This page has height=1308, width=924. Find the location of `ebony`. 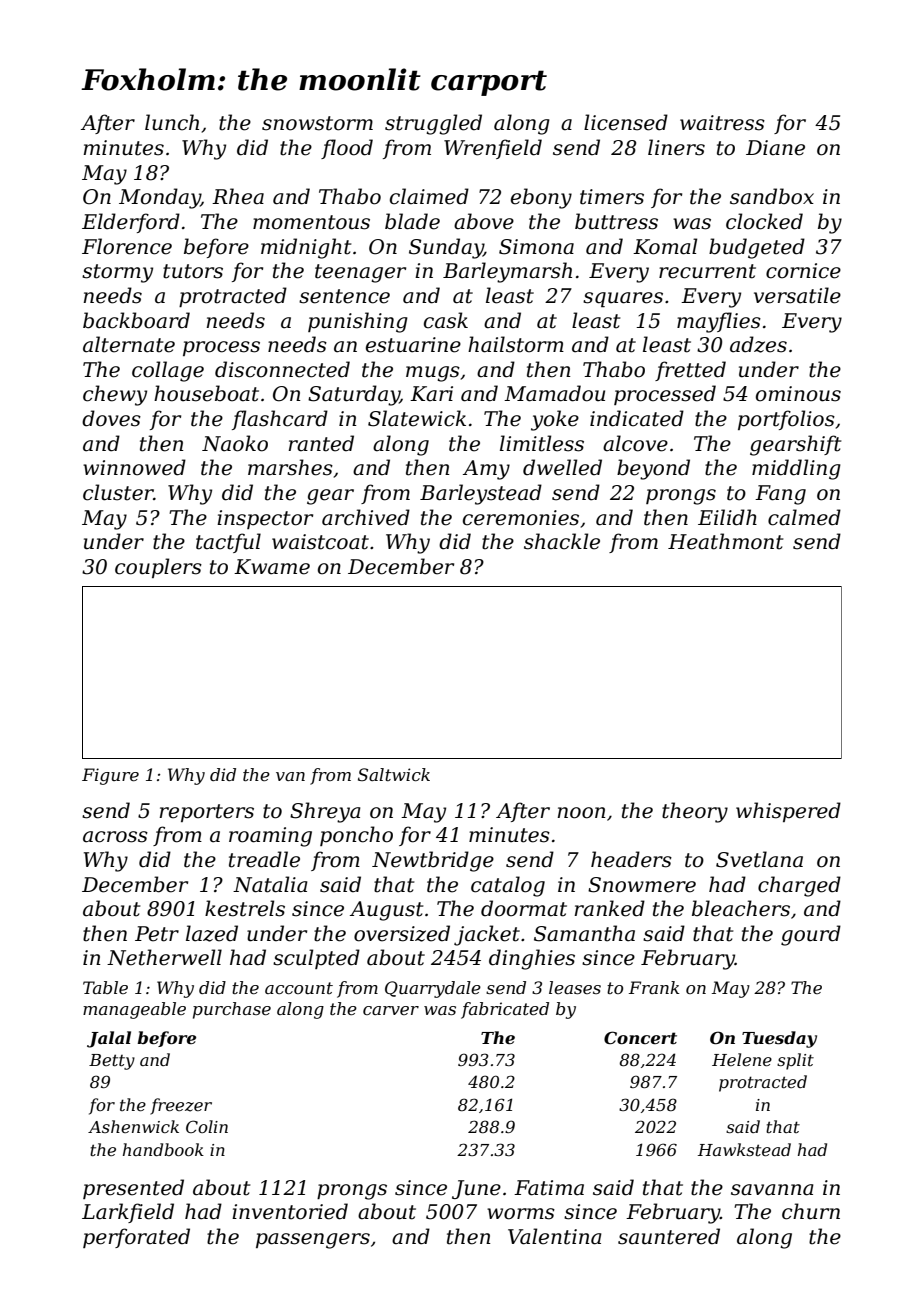

ebony is located at coordinates (541, 198).
